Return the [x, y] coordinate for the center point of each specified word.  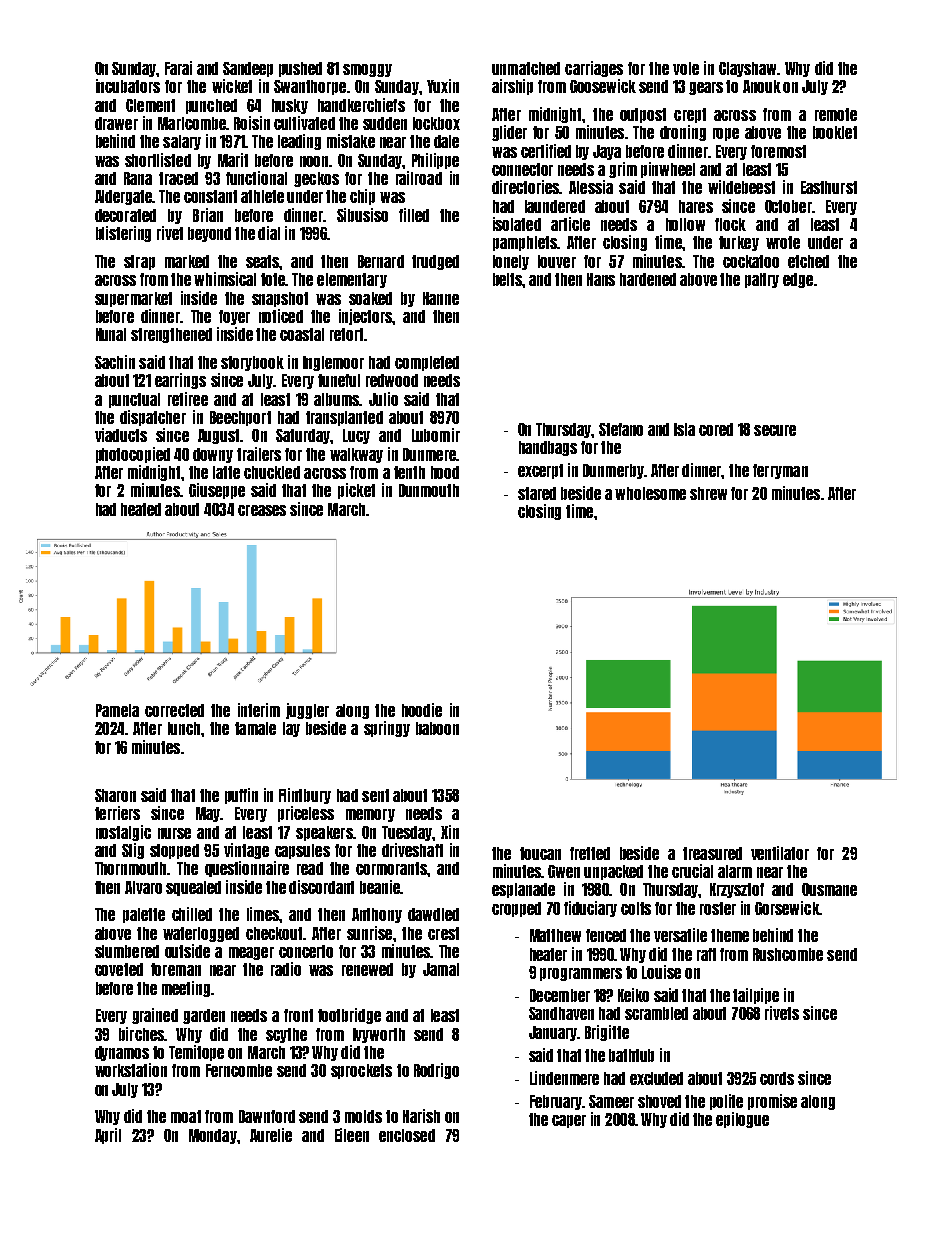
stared [537, 493]
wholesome [650, 493]
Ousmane [829, 889]
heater [548, 954]
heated [141, 509]
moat [186, 1116]
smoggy [367, 70]
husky [290, 106]
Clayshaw [747, 69]
